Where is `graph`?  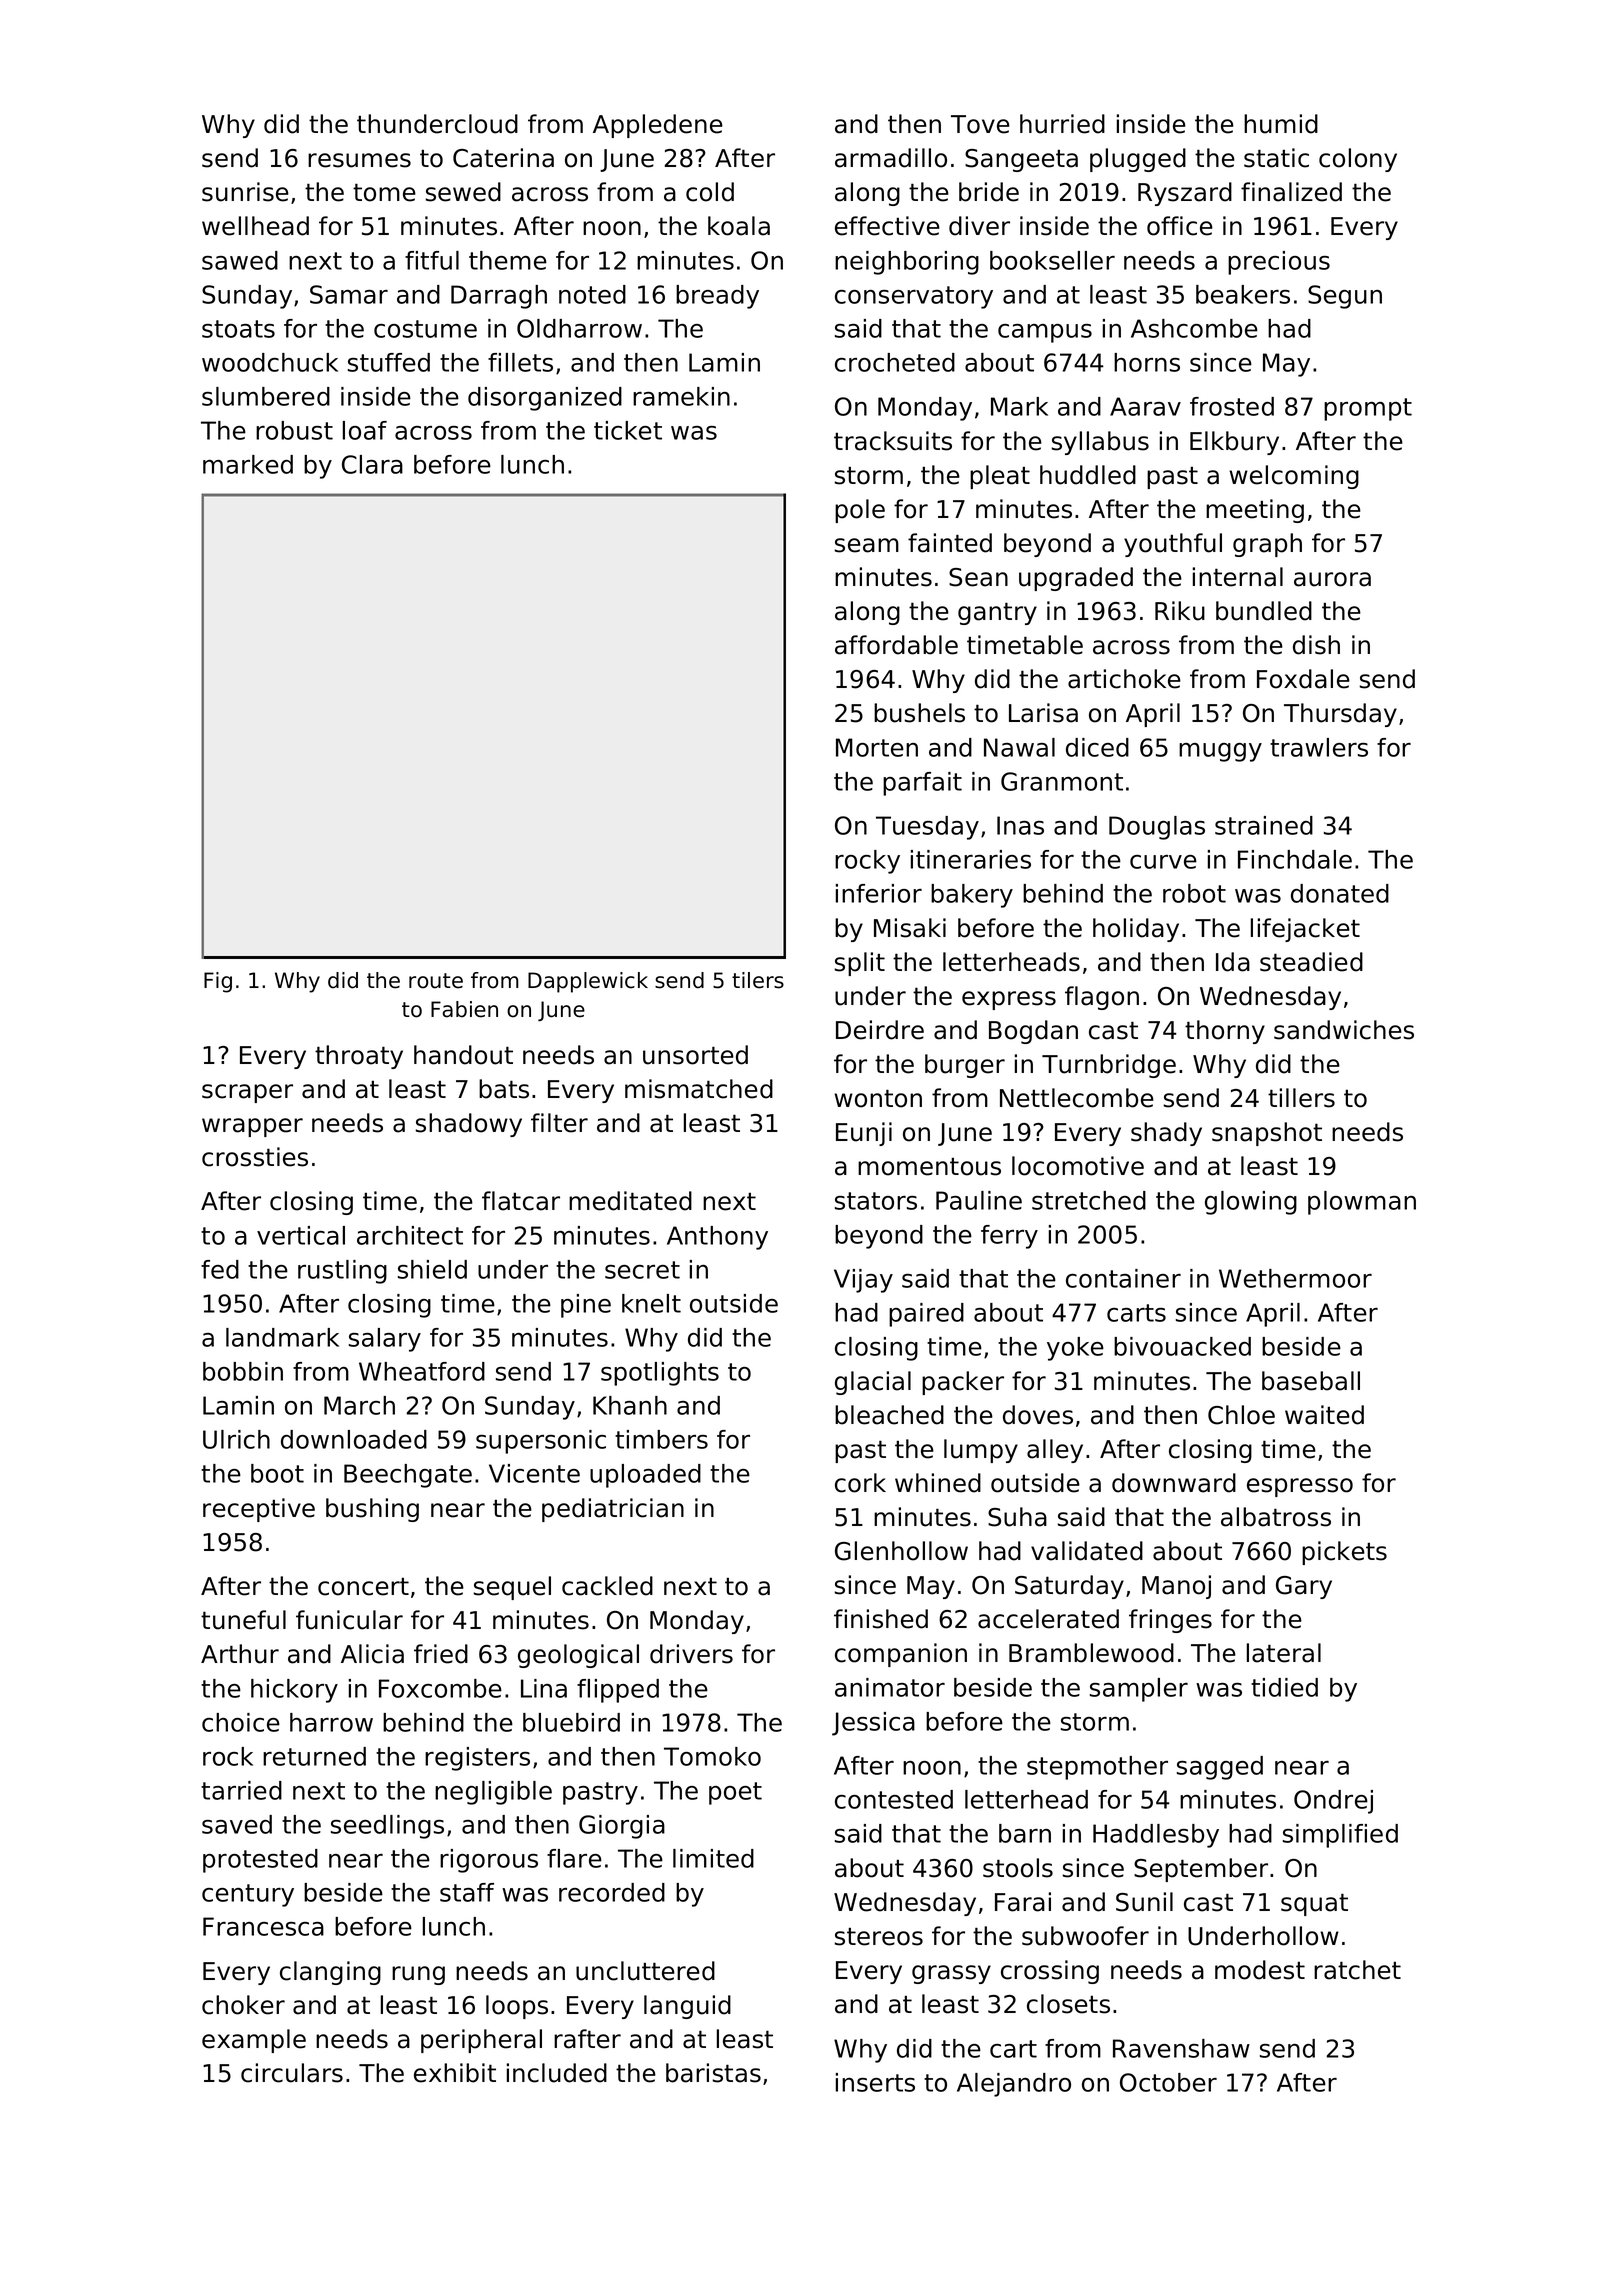
graph is located at coordinates (1267, 545).
